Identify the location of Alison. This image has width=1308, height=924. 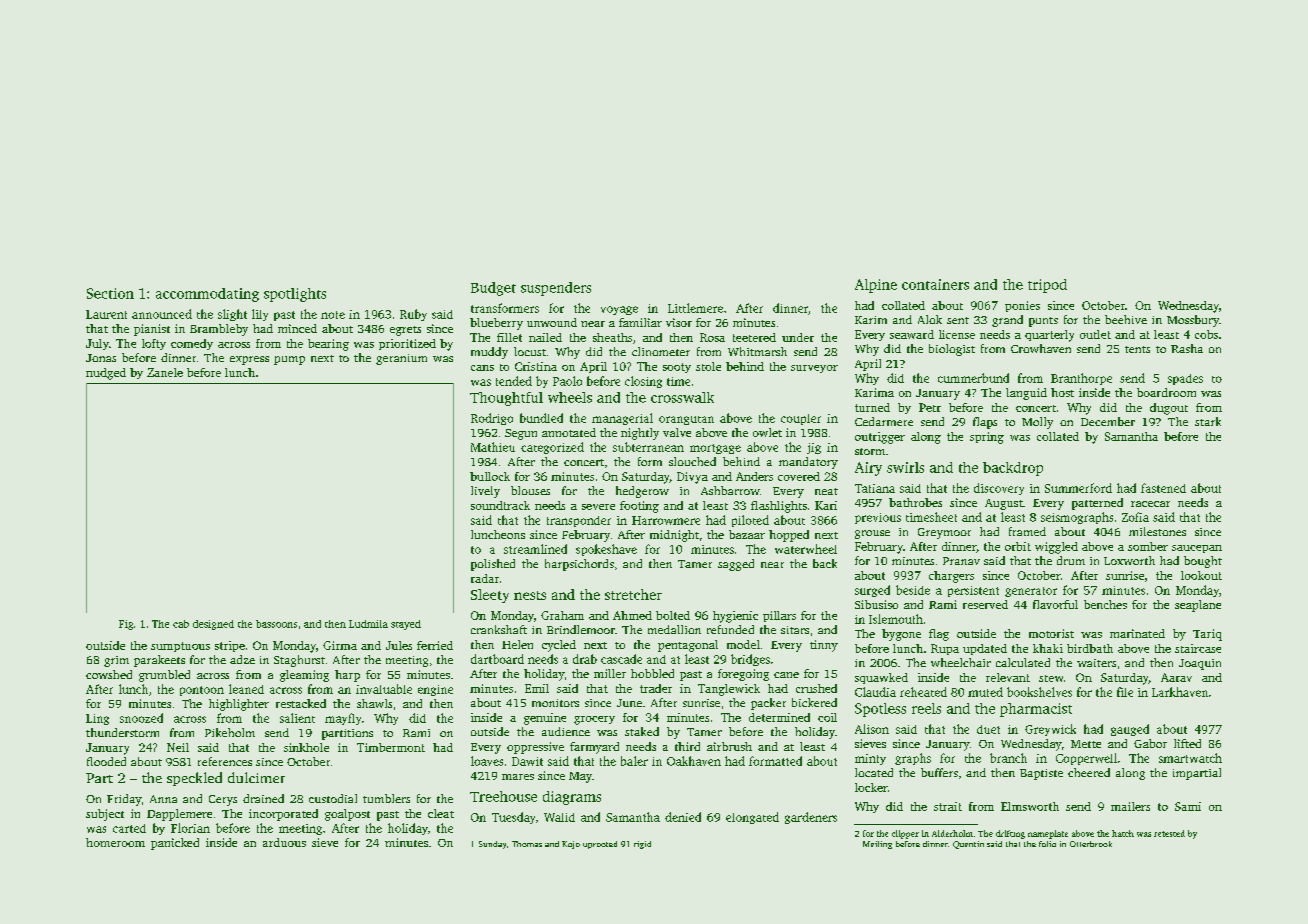
(872, 729).
